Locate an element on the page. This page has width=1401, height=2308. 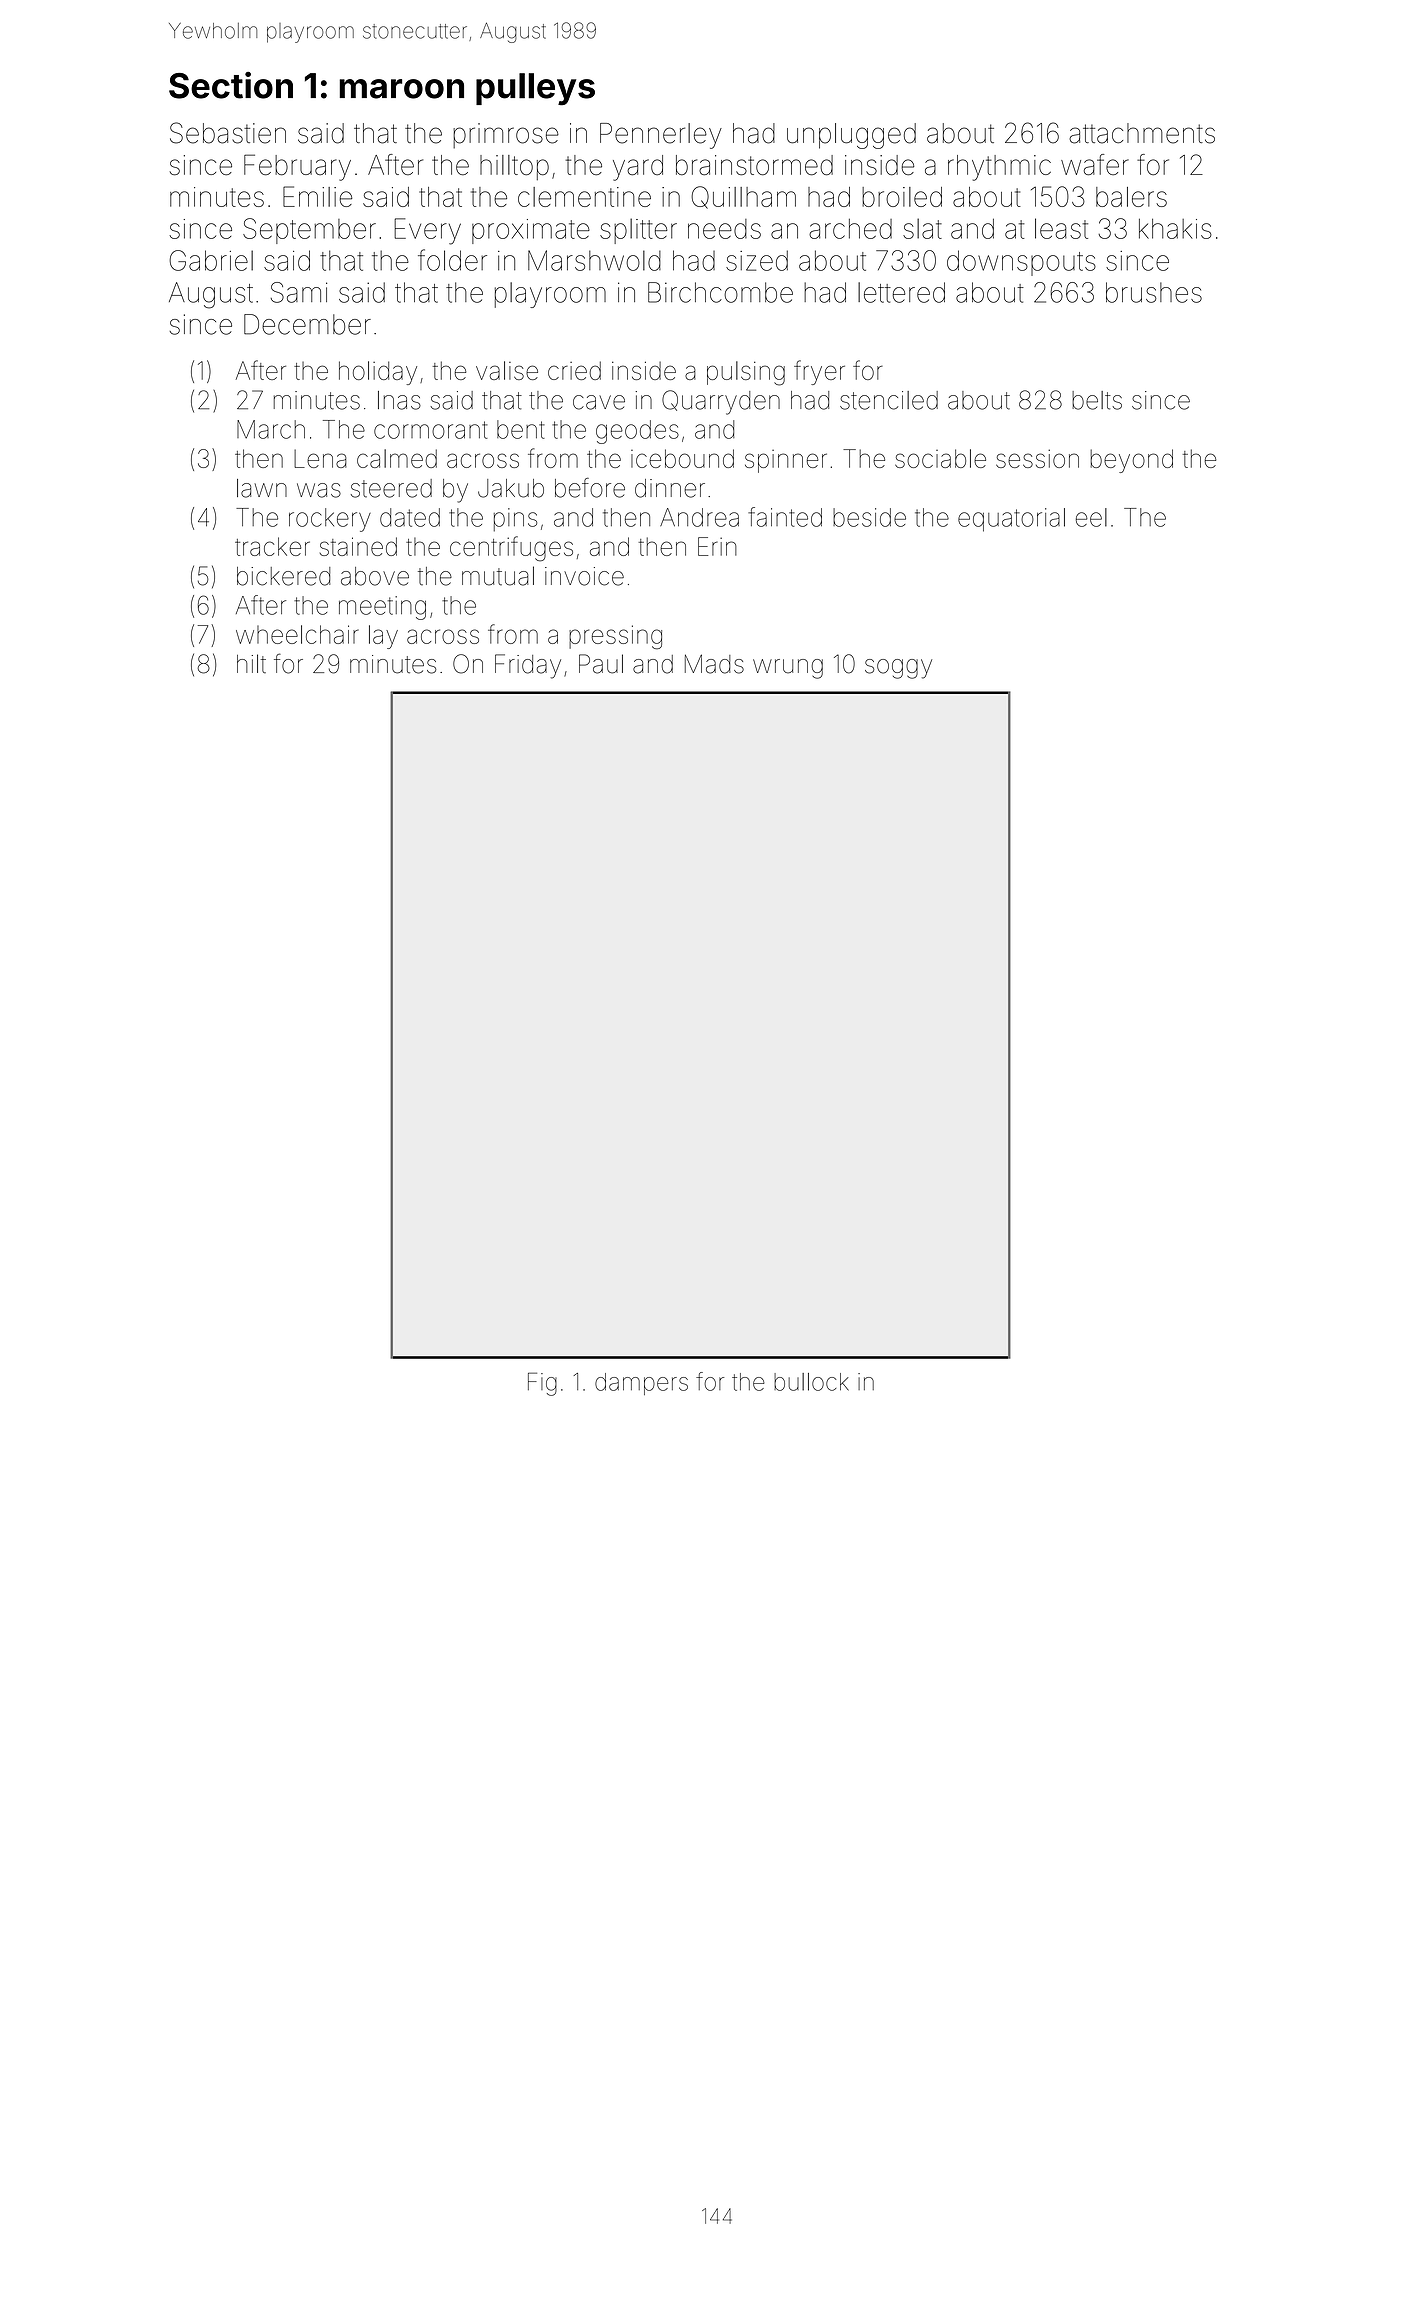
December is located at coordinates (307, 324).
